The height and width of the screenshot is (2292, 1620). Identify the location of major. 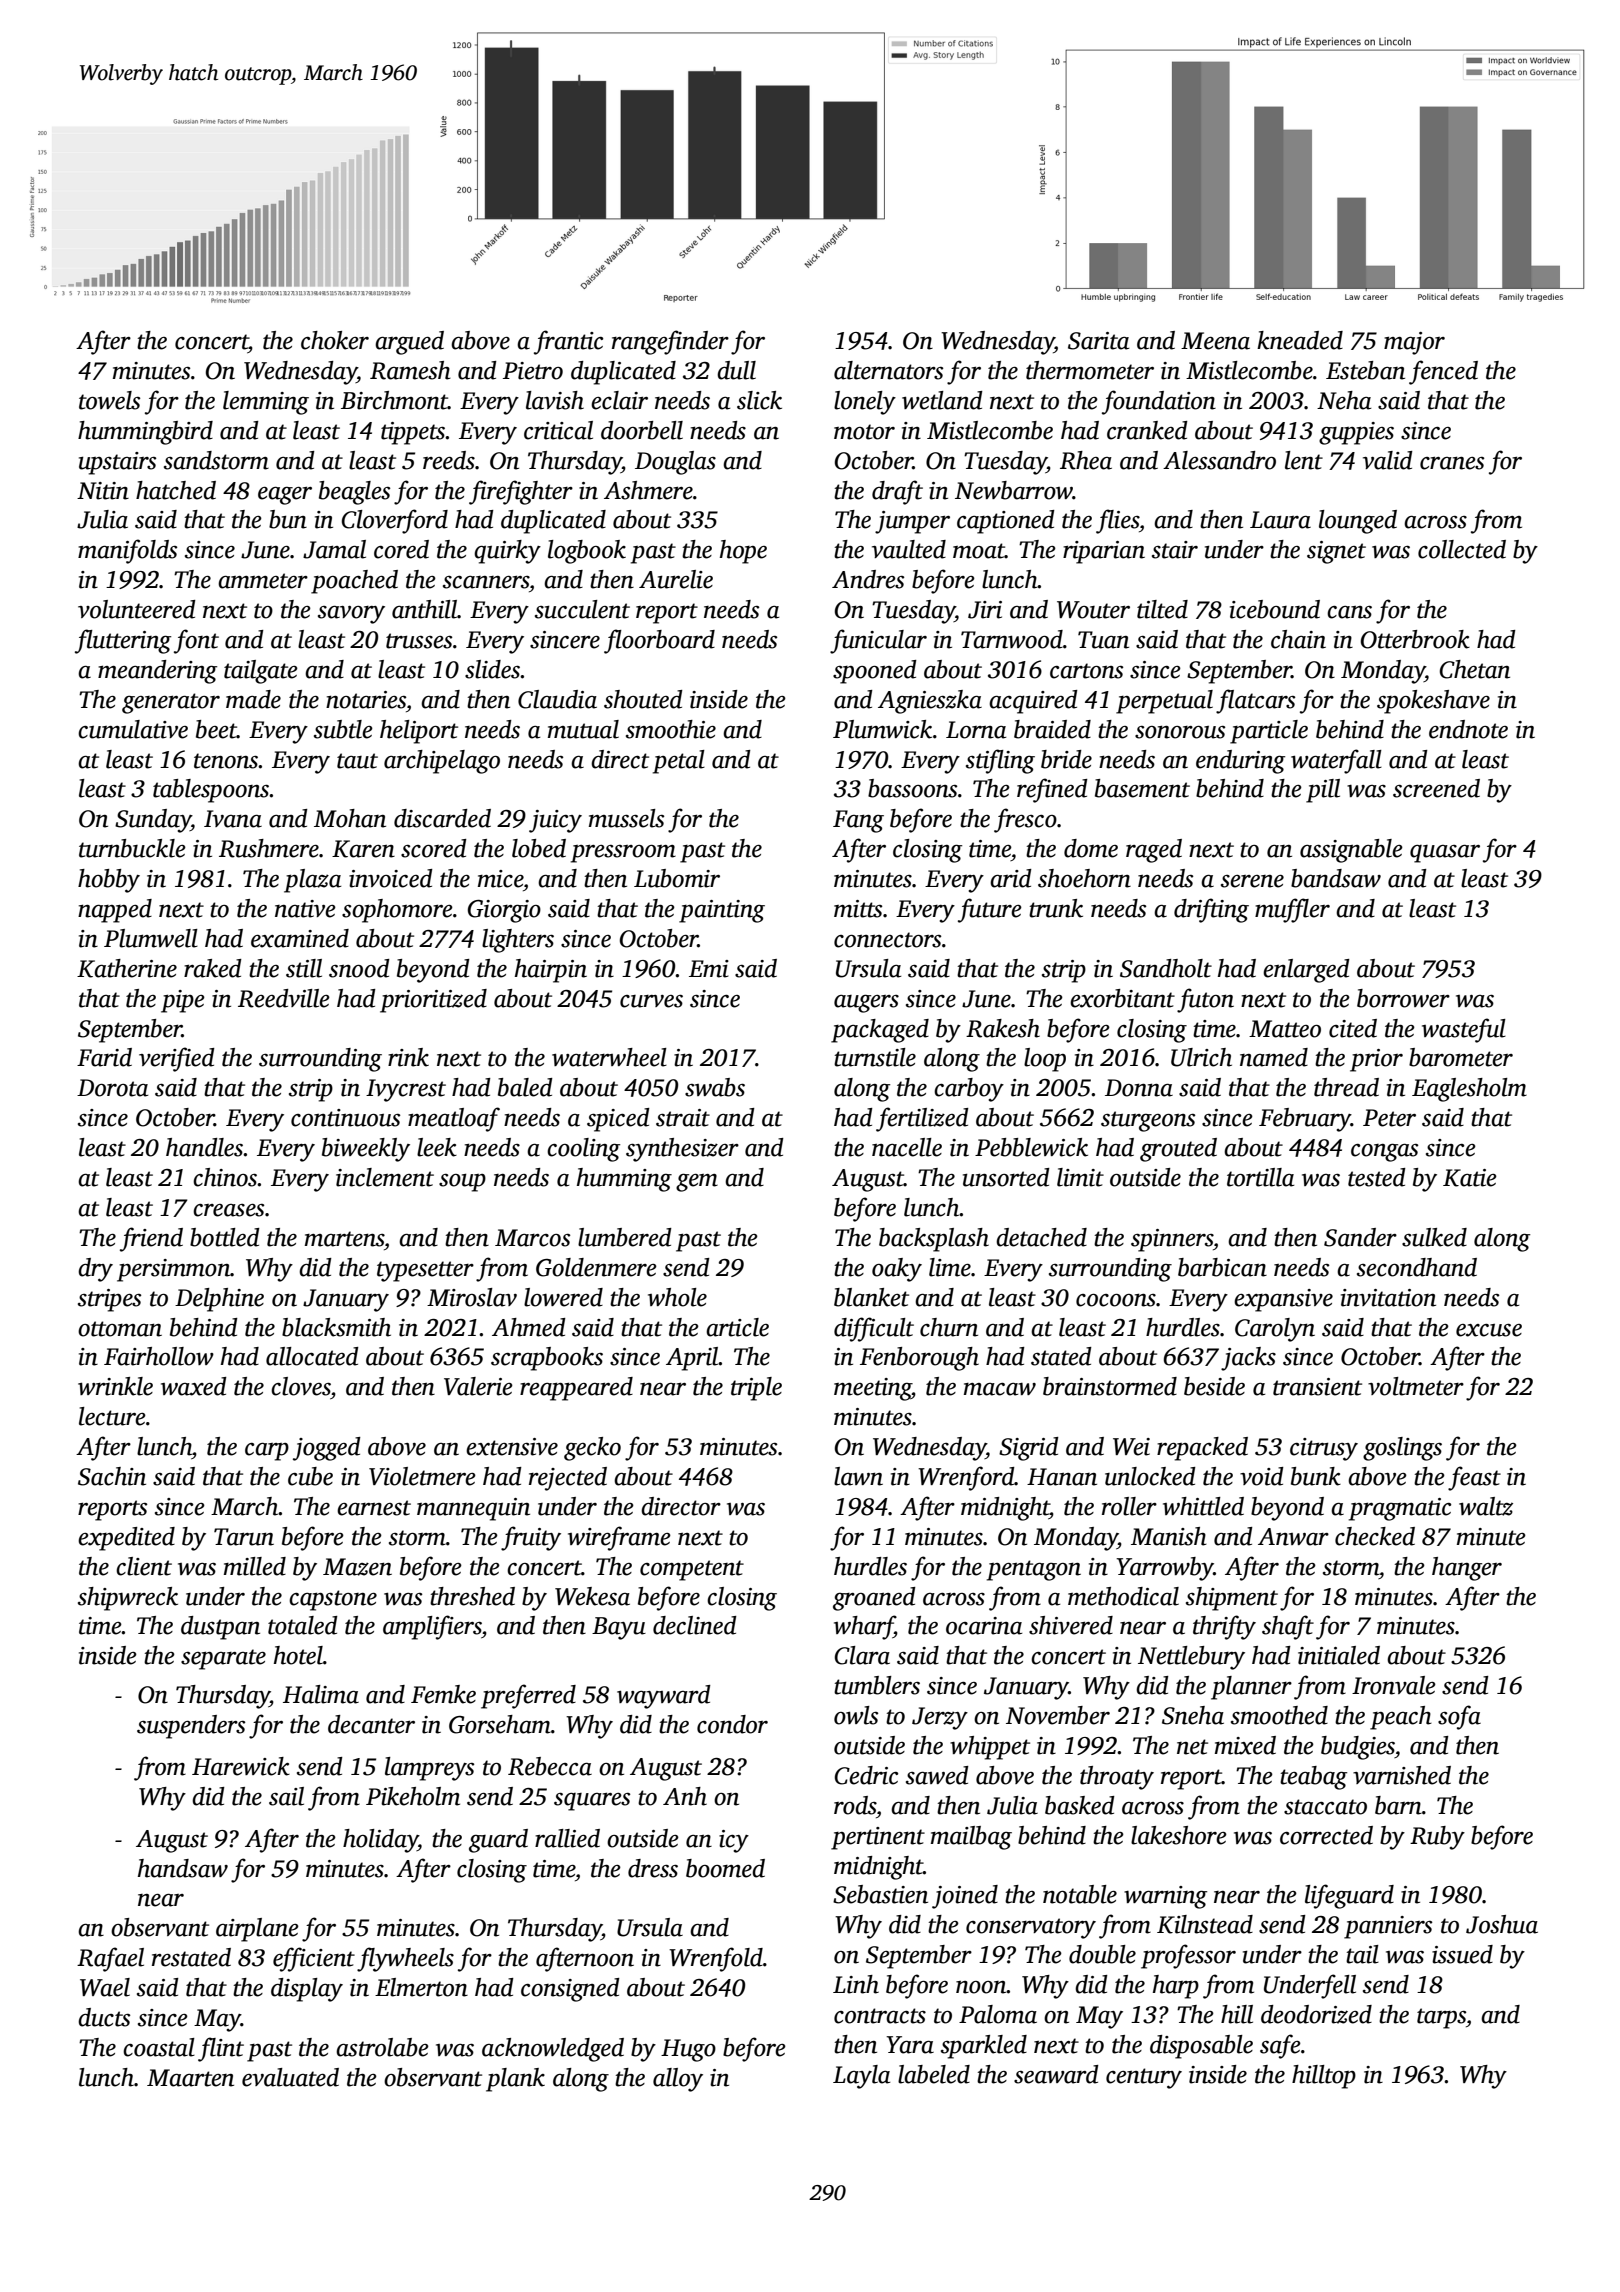
(1414, 343).
